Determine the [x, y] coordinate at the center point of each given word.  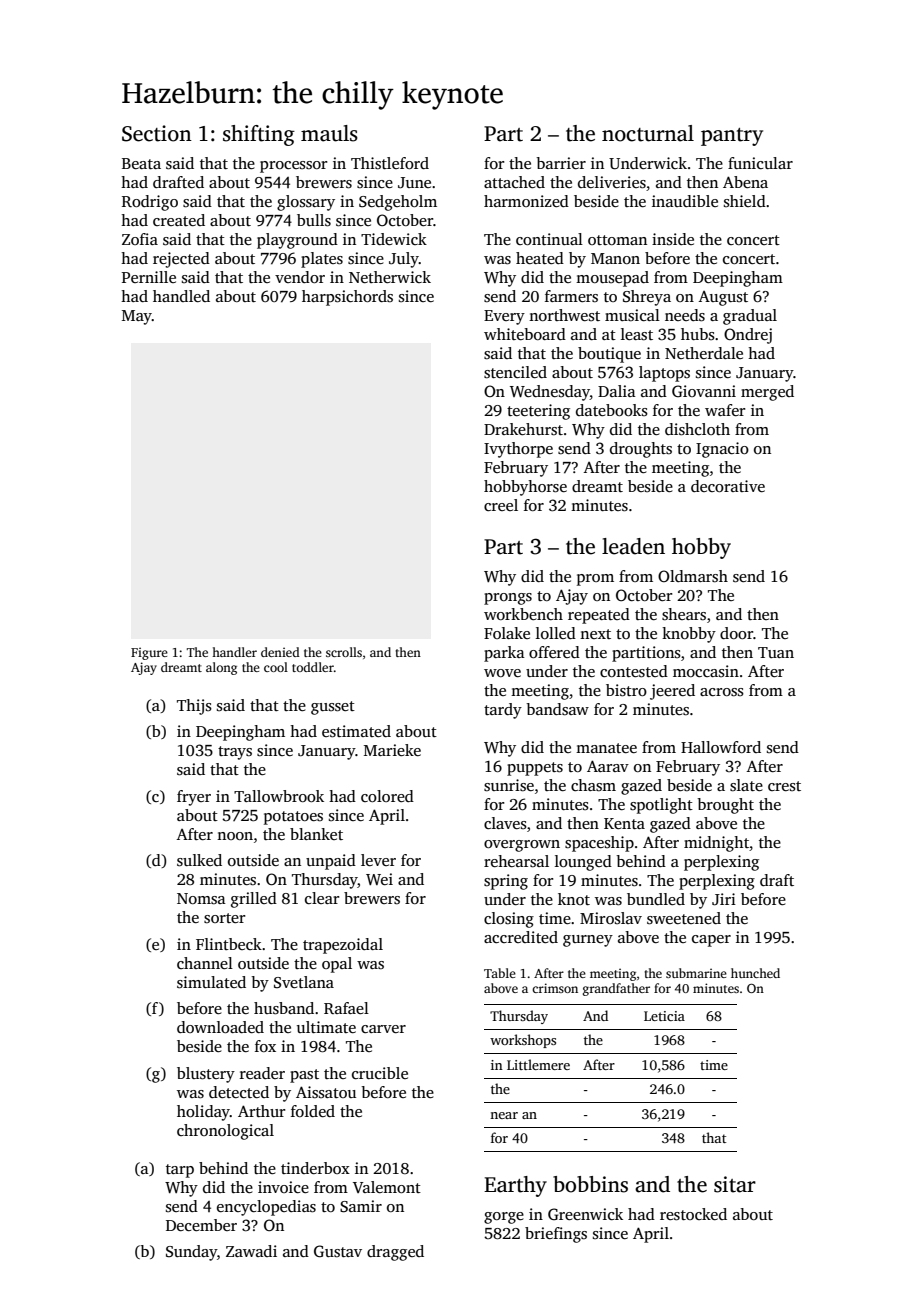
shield [745, 201]
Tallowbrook [279, 796]
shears [684, 614]
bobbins [590, 1184]
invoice [283, 1187]
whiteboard [525, 334]
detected [239, 1092]
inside [673, 239]
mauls [329, 133]
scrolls [344, 652]
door [736, 633]
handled [181, 296]
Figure [149, 653]
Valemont [387, 1187]
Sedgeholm [398, 203]
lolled [556, 633]
